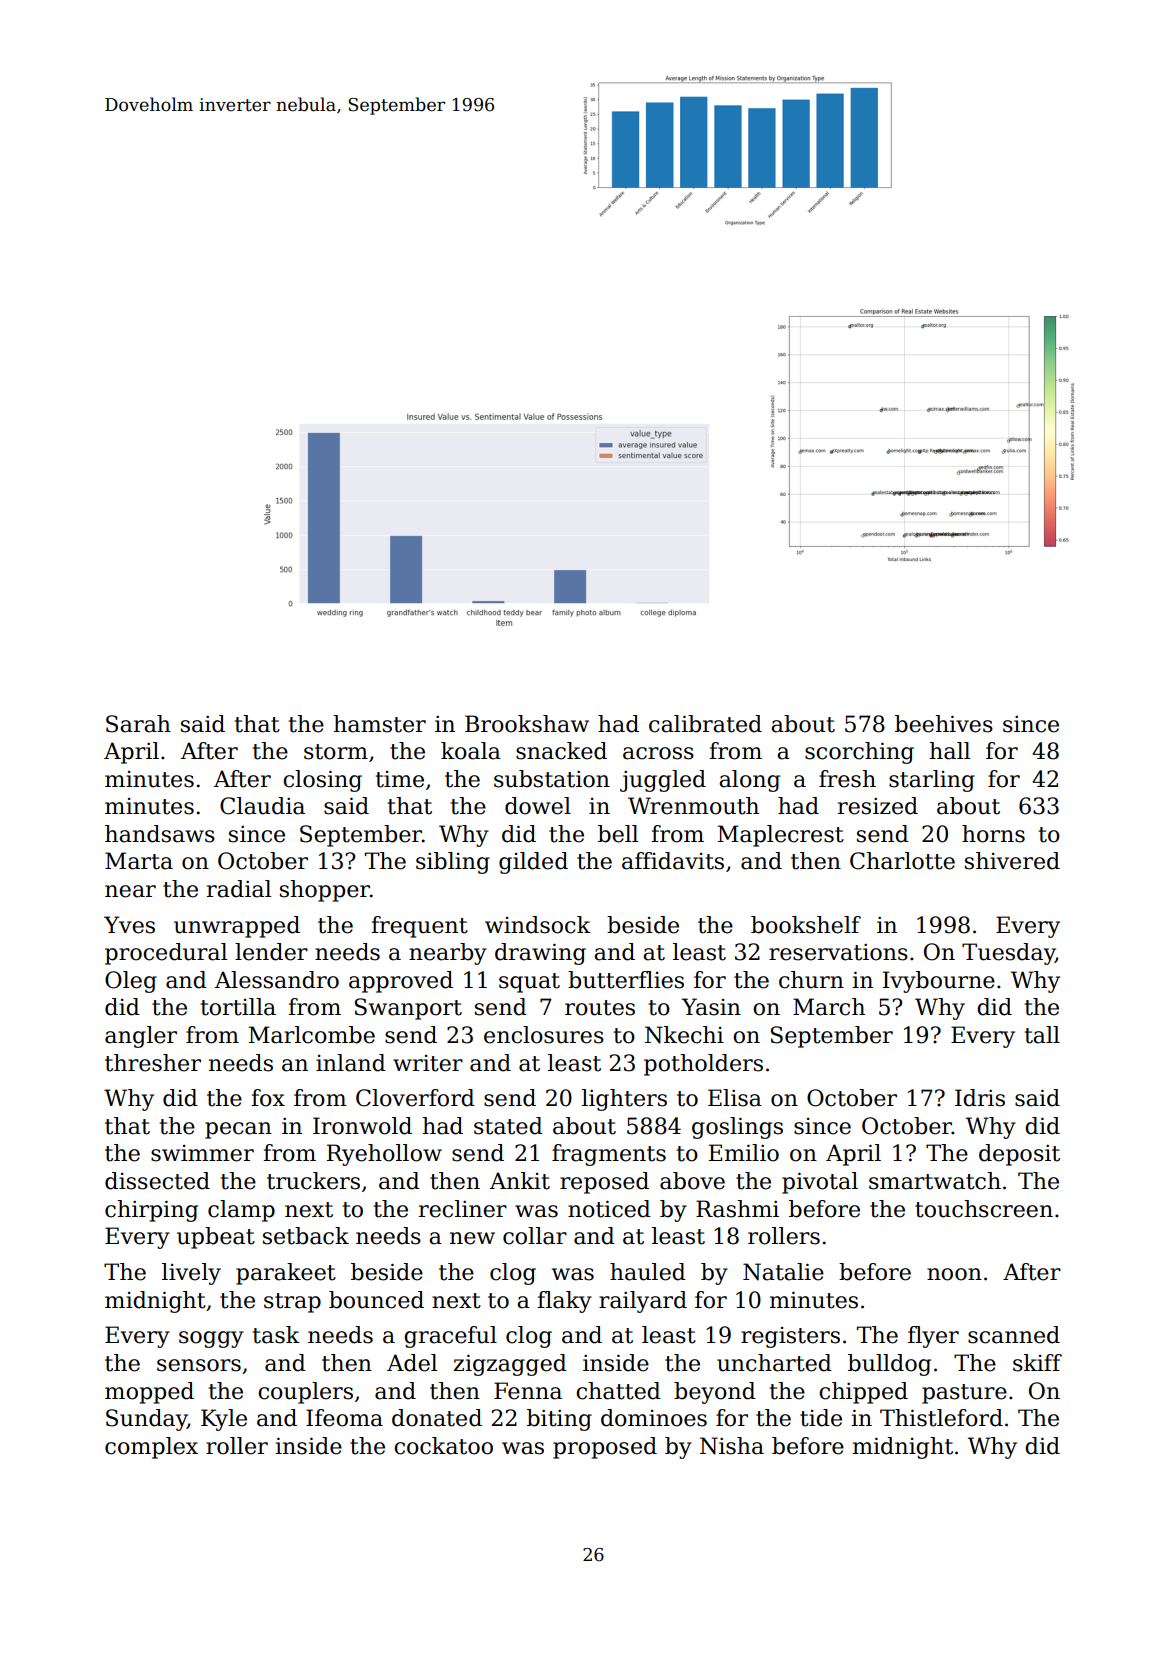 This screenshot has height=1654, width=1165. What do you see at coordinates (658, 753) in the screenshot?
I see `across` at bounding box center [658, 753].
